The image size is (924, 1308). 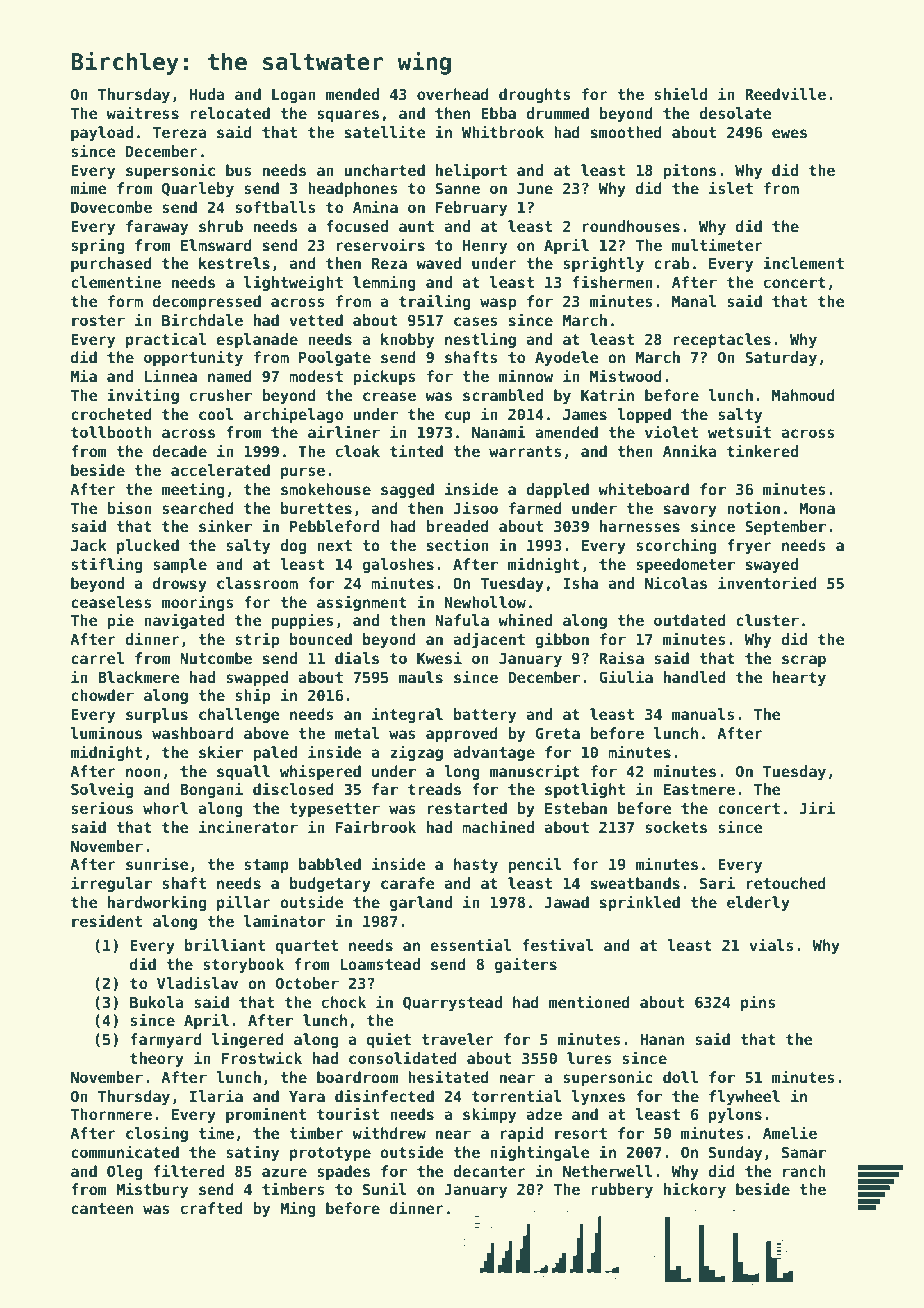 I want to click on spring, so click(x=97, y=246).
